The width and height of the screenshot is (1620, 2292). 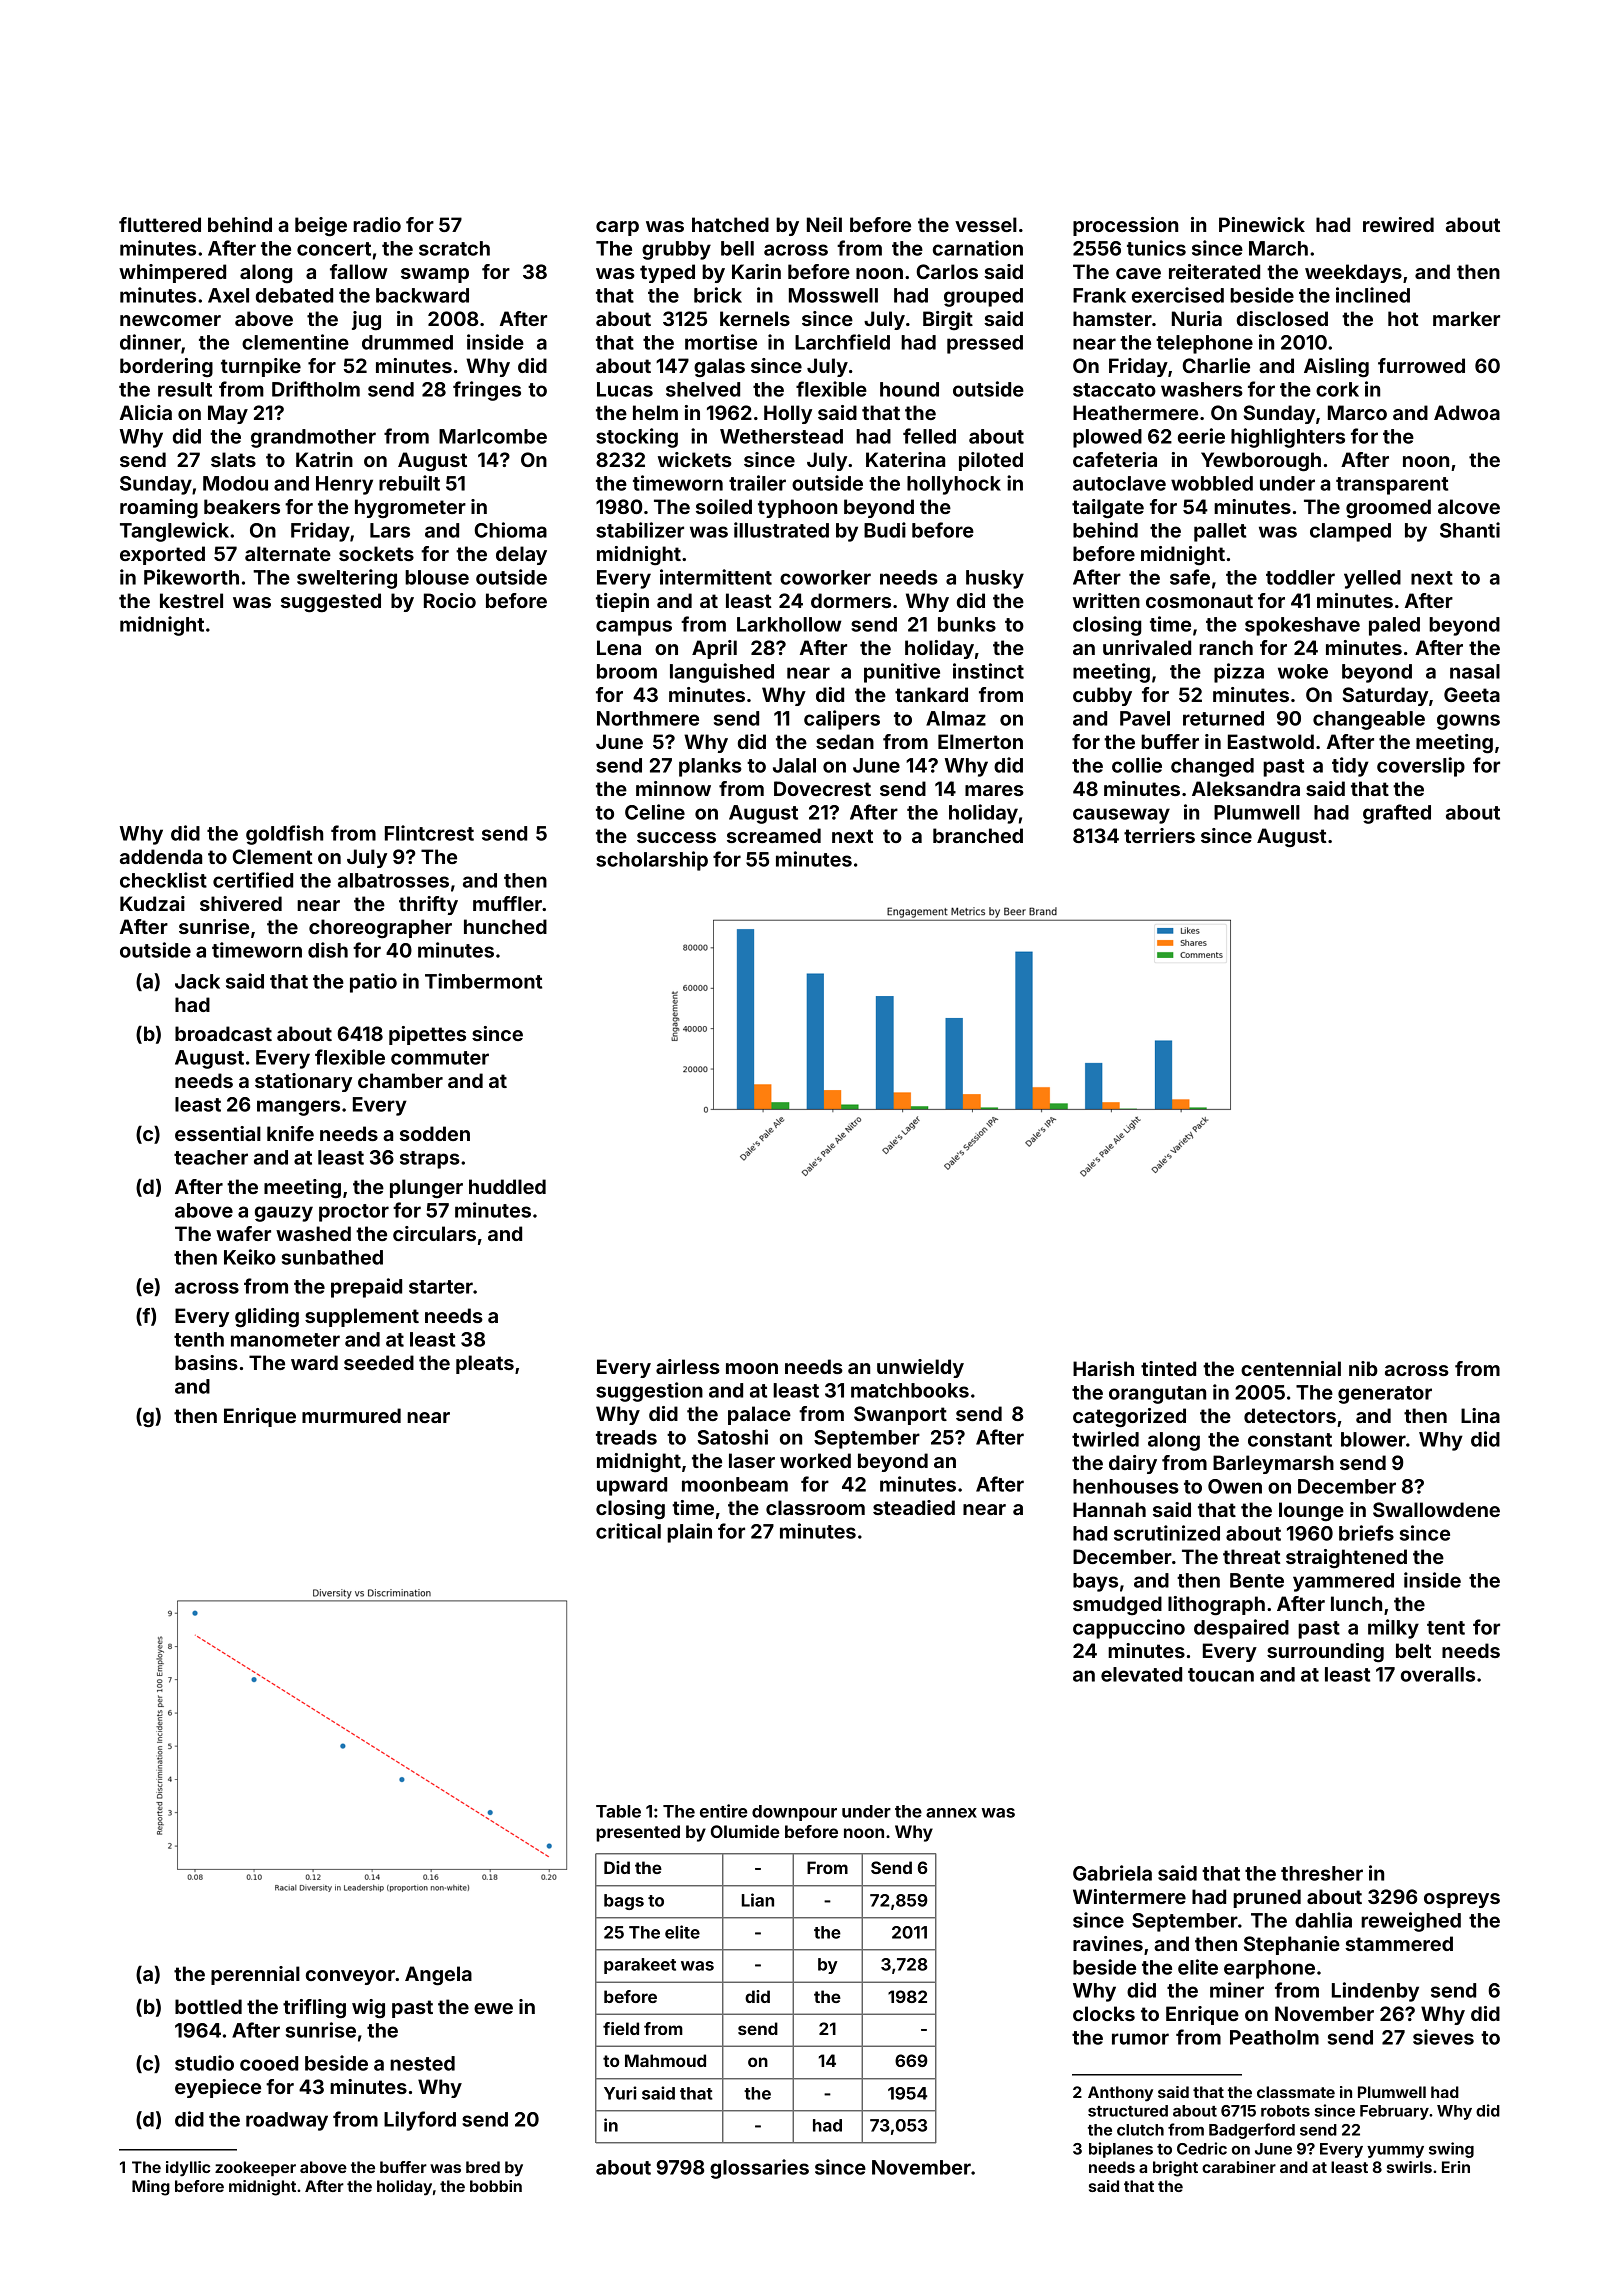 What do you see at coordinates (351, 1415) in the screenshot?
I see `murmured` at bounding box center [351, 1415].
